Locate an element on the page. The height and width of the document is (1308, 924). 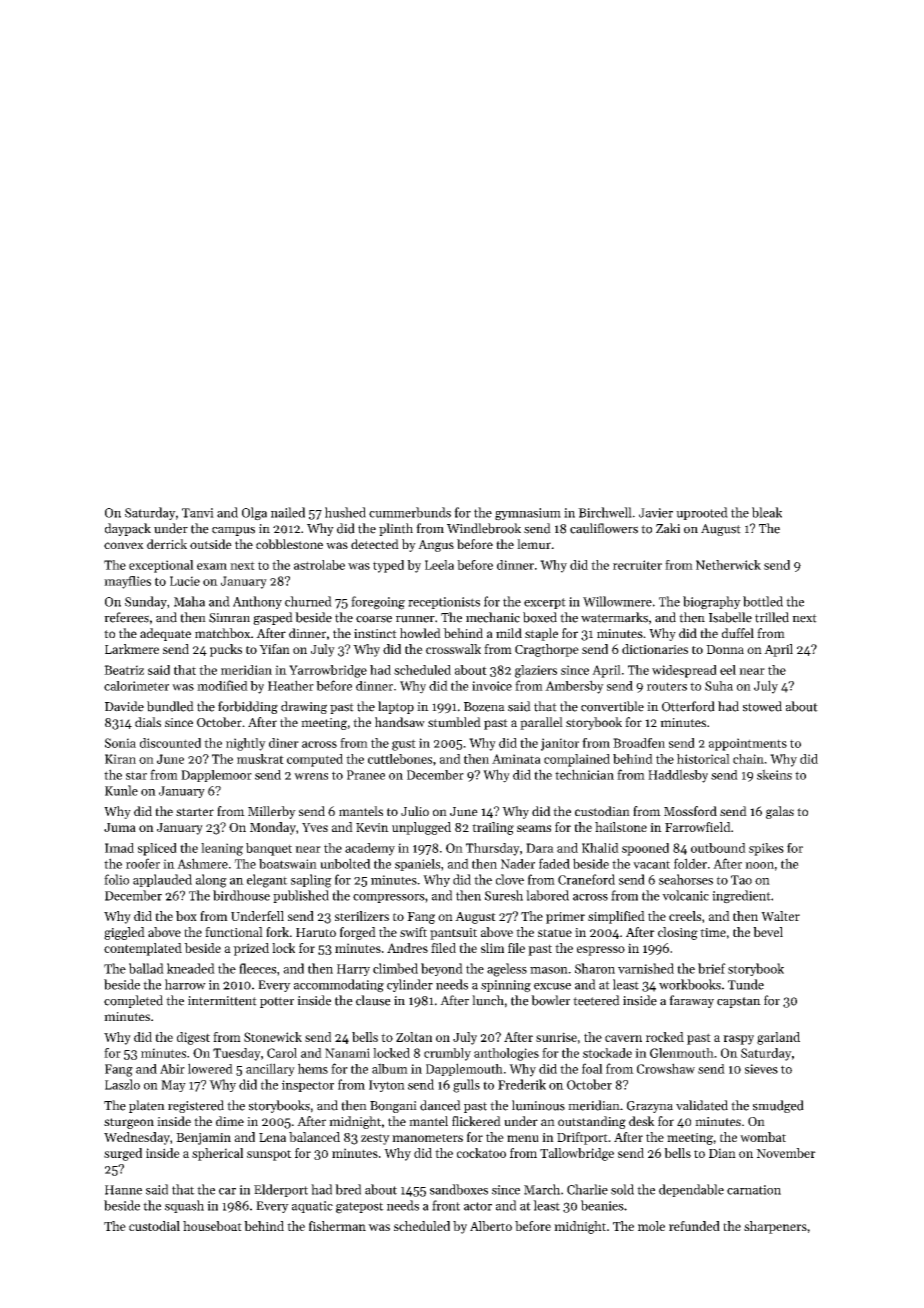
Hanne is located at coordinates (123, 1190).
